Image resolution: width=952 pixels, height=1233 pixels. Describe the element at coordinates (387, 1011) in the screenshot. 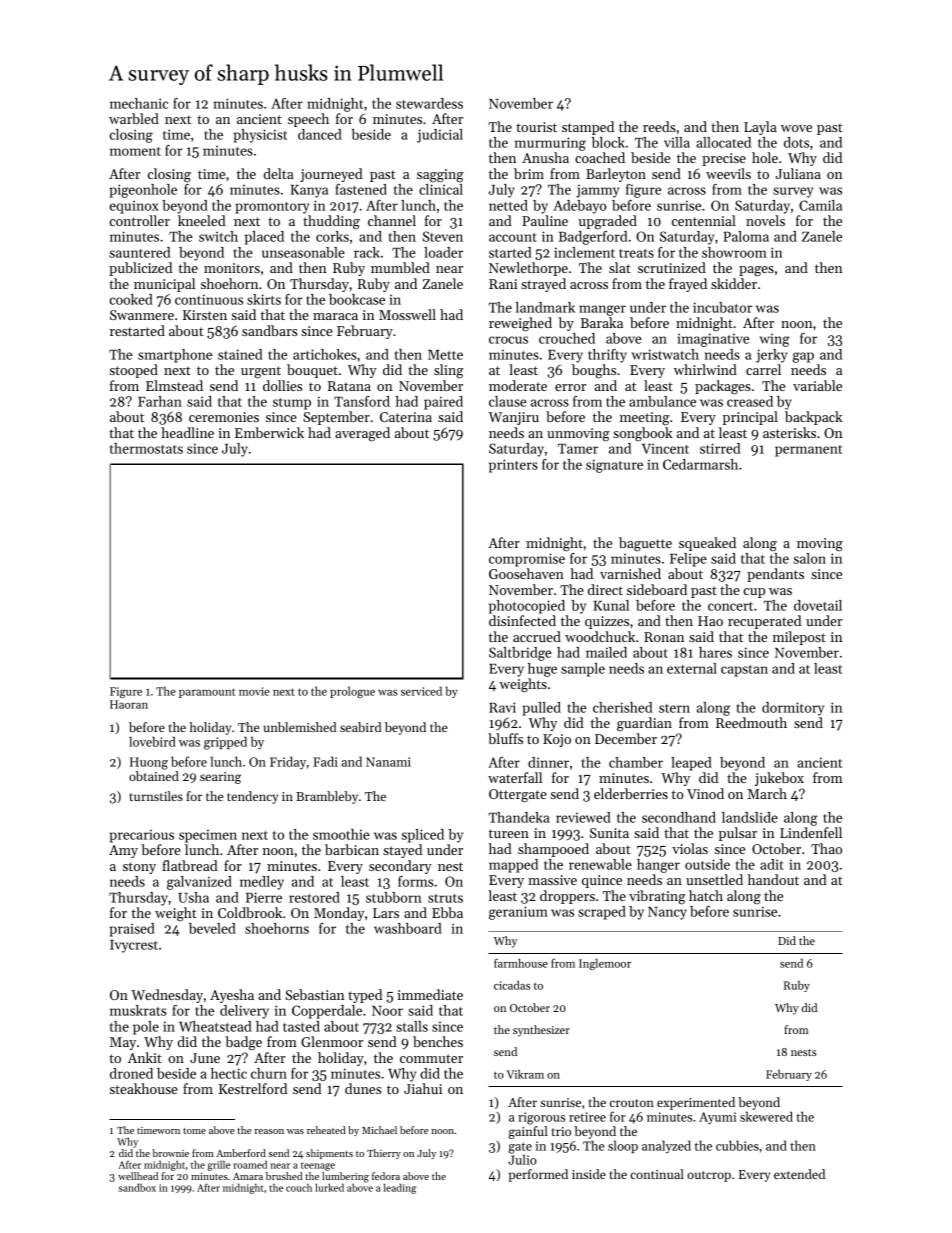

I see `Noor` at that location.
